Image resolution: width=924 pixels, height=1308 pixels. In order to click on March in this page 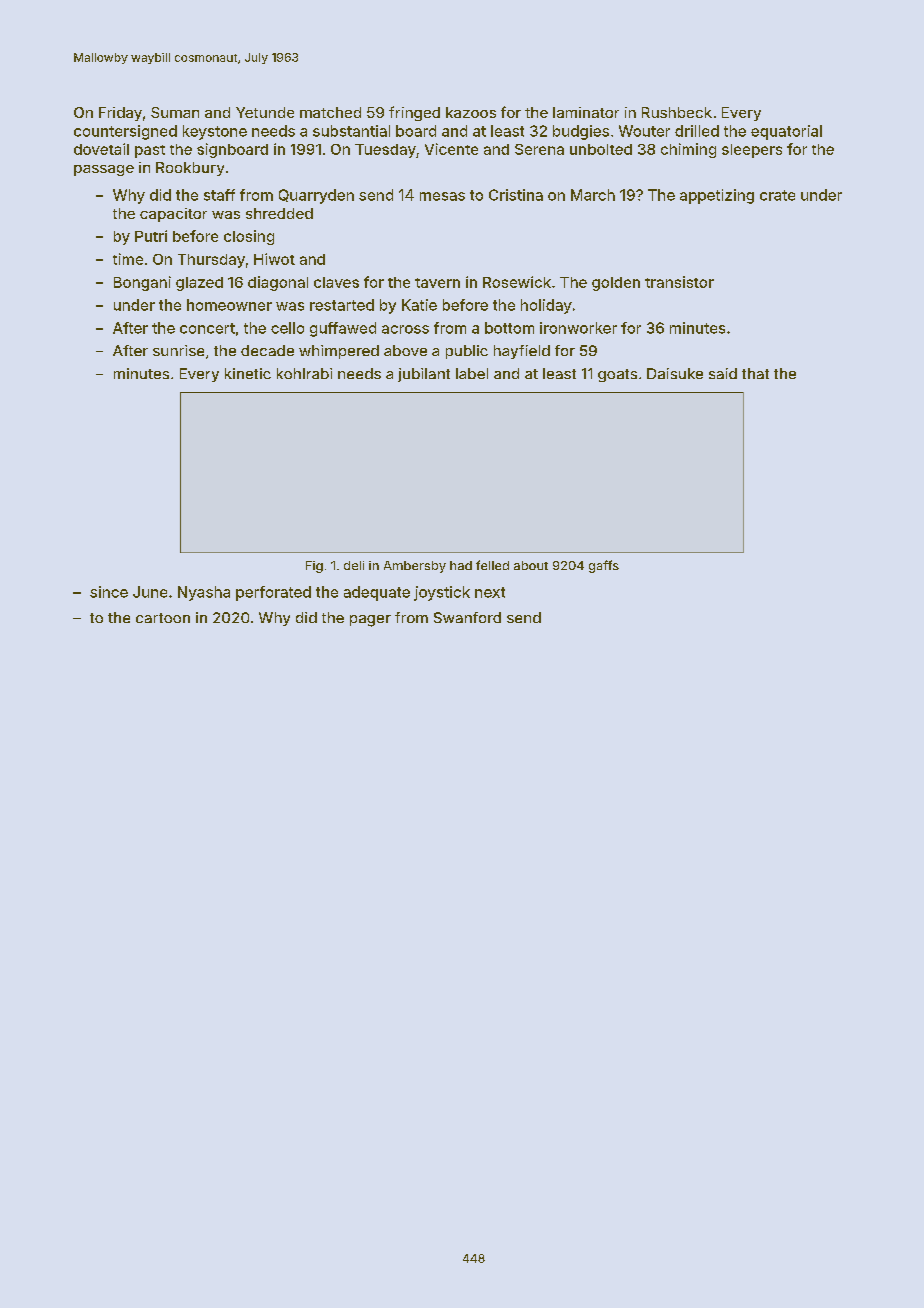, I will do `click(593, 195)`.
